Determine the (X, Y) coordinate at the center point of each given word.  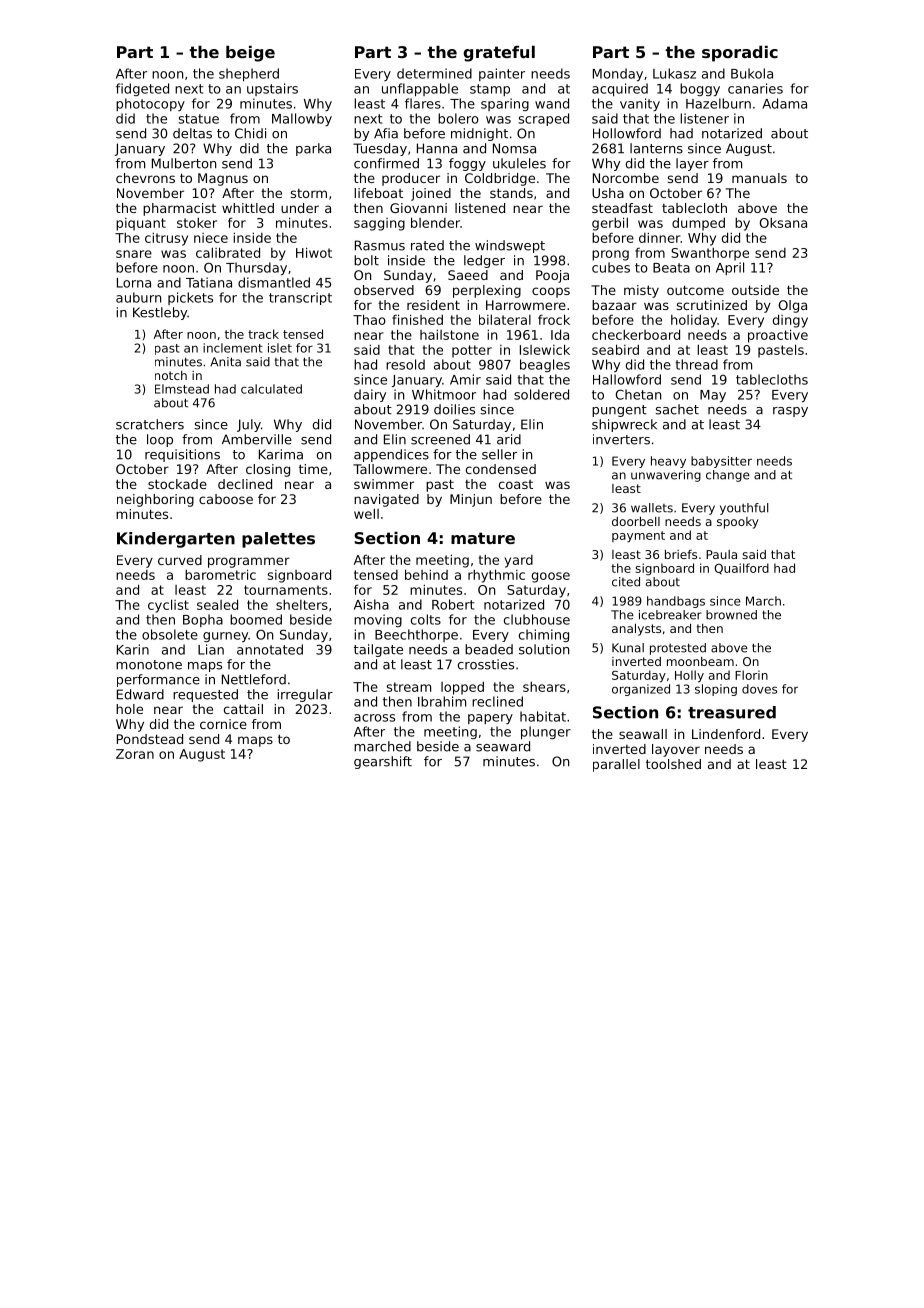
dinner (660, 237)
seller (499, 454)
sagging (379, 224)
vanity (640, 104)
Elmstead (182, 389)
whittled (248, 208)
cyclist (168, 606)
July (249, 425)
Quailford (741, 569)
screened (440, 439)
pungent (619, 411)
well (366, 513)
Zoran (135, 754)
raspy (790, 412)
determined (434, 73)
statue (198, 119)
